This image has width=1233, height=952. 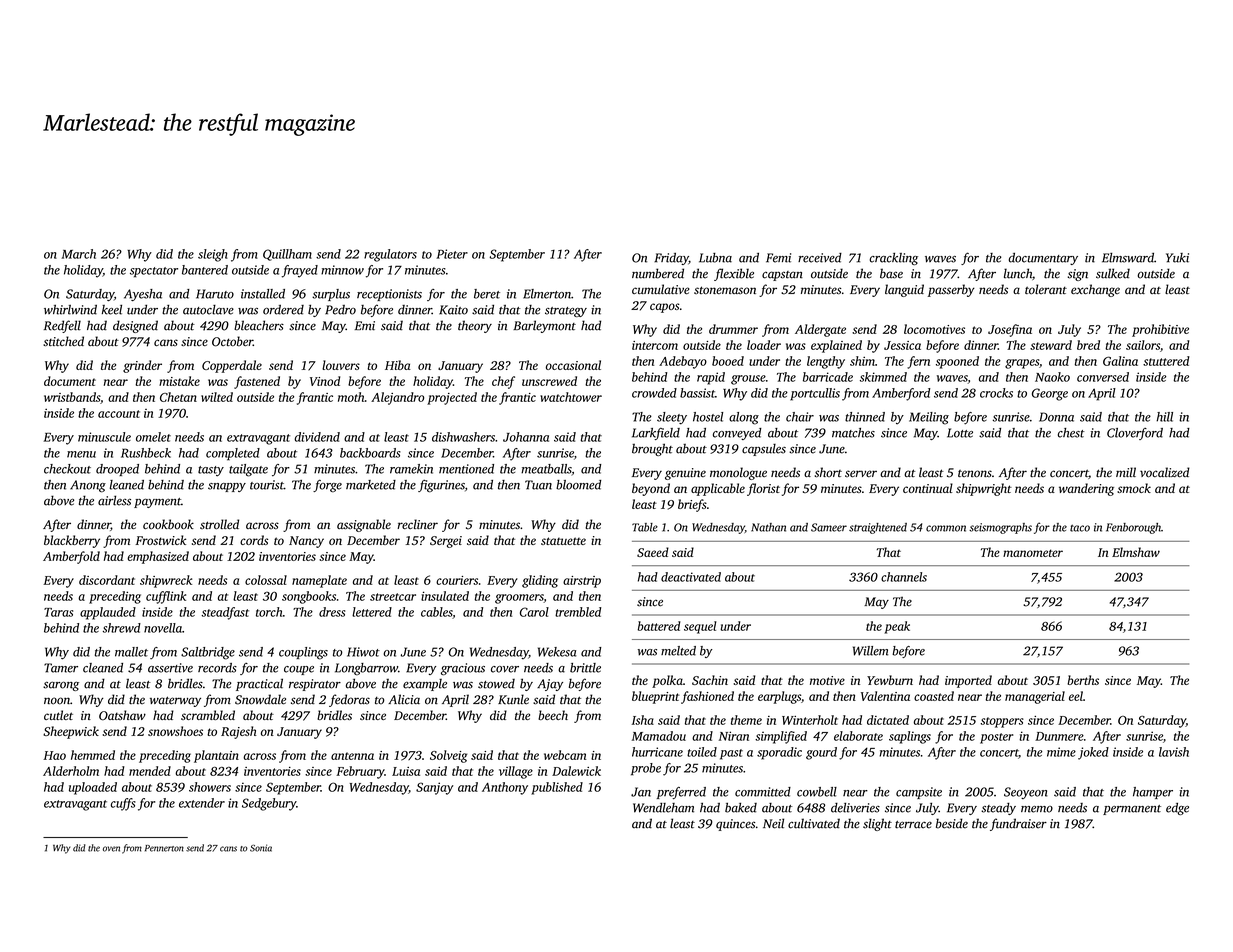 I want to click on Elmsward, so click(x=1128, y=258).
